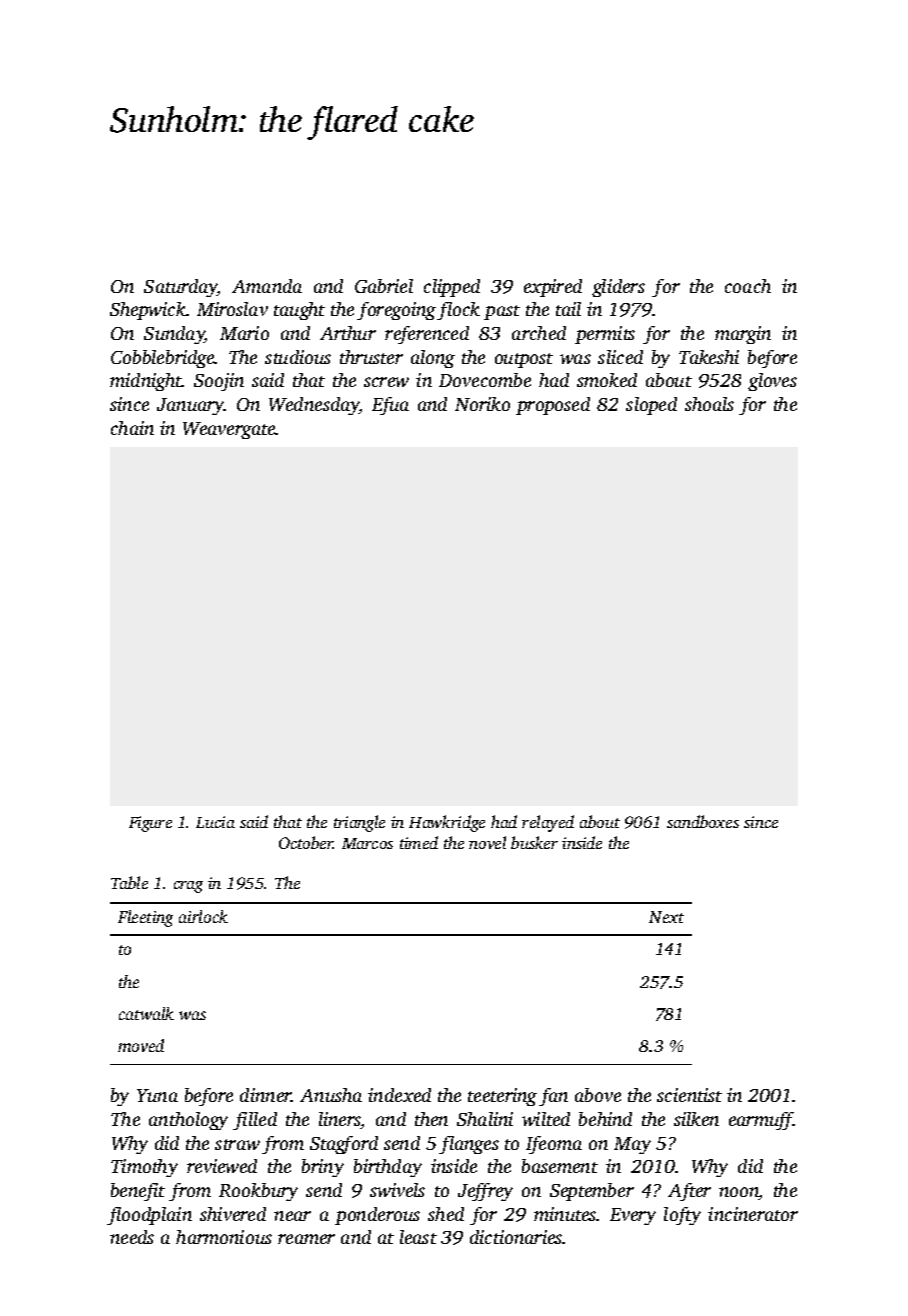  I want to click on Next, so click(666, 917).
